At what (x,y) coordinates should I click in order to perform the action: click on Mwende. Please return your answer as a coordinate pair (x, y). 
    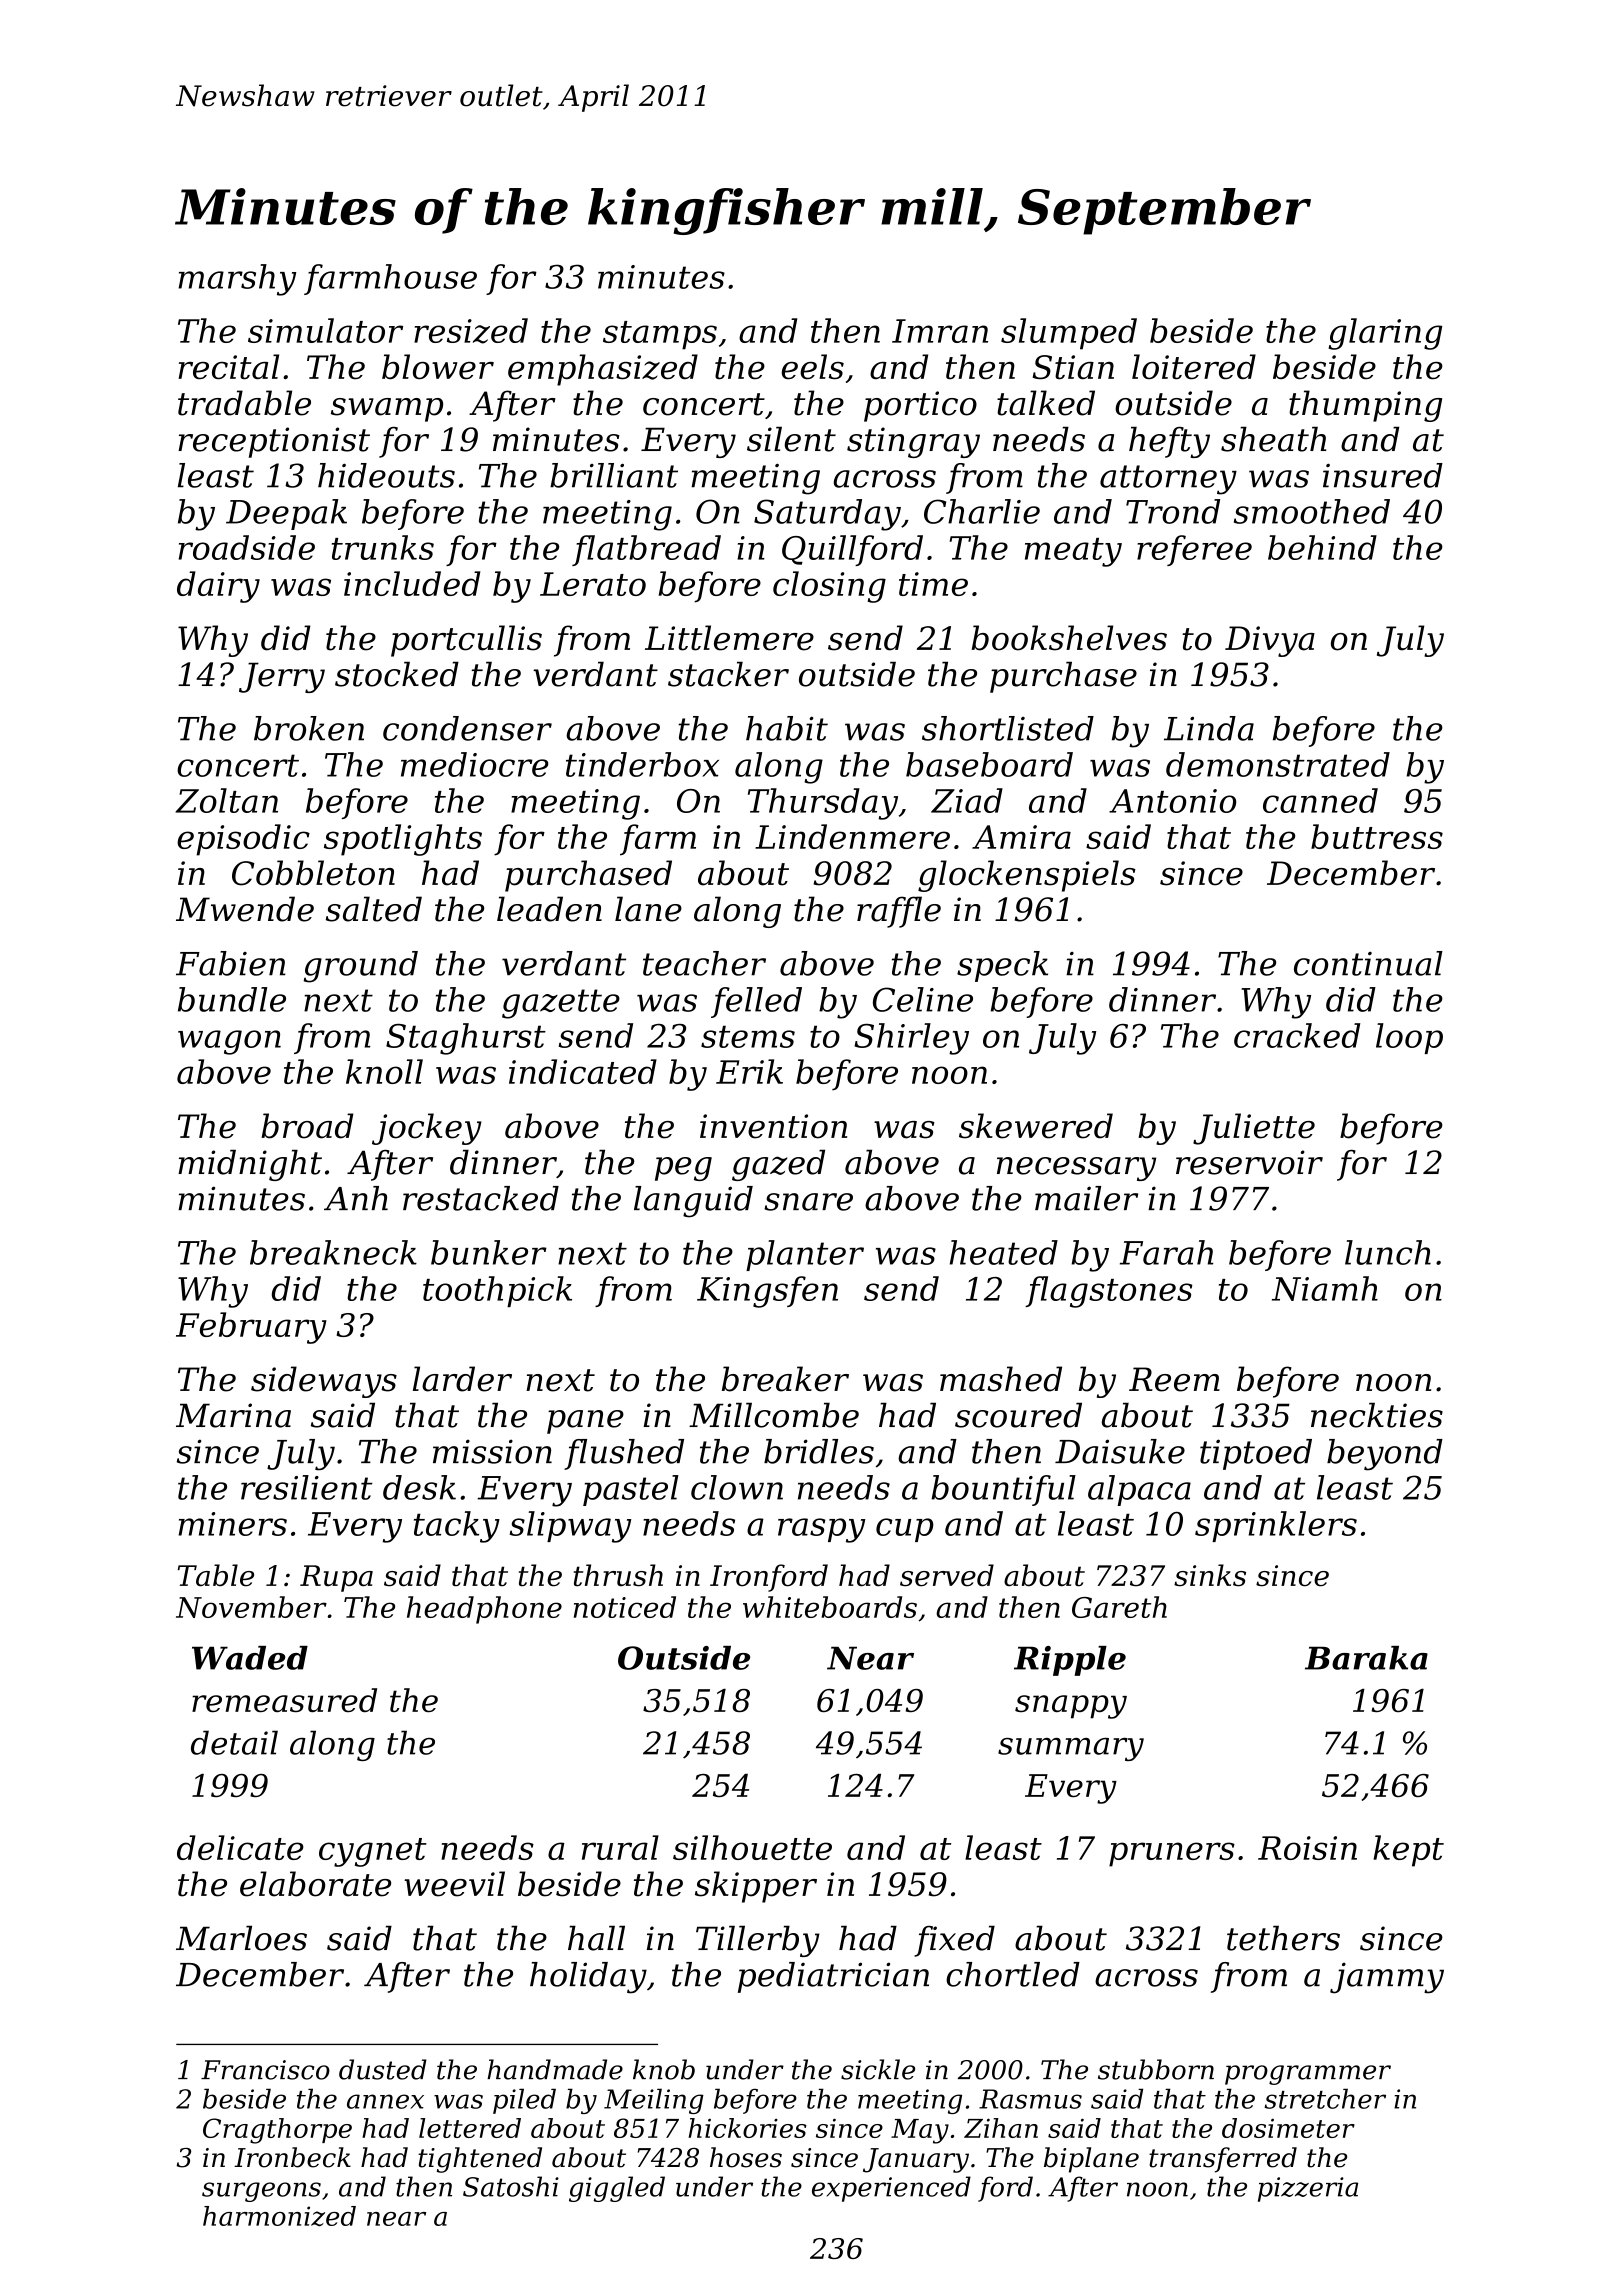
    Looking at the image, I should click on (245, 909).
